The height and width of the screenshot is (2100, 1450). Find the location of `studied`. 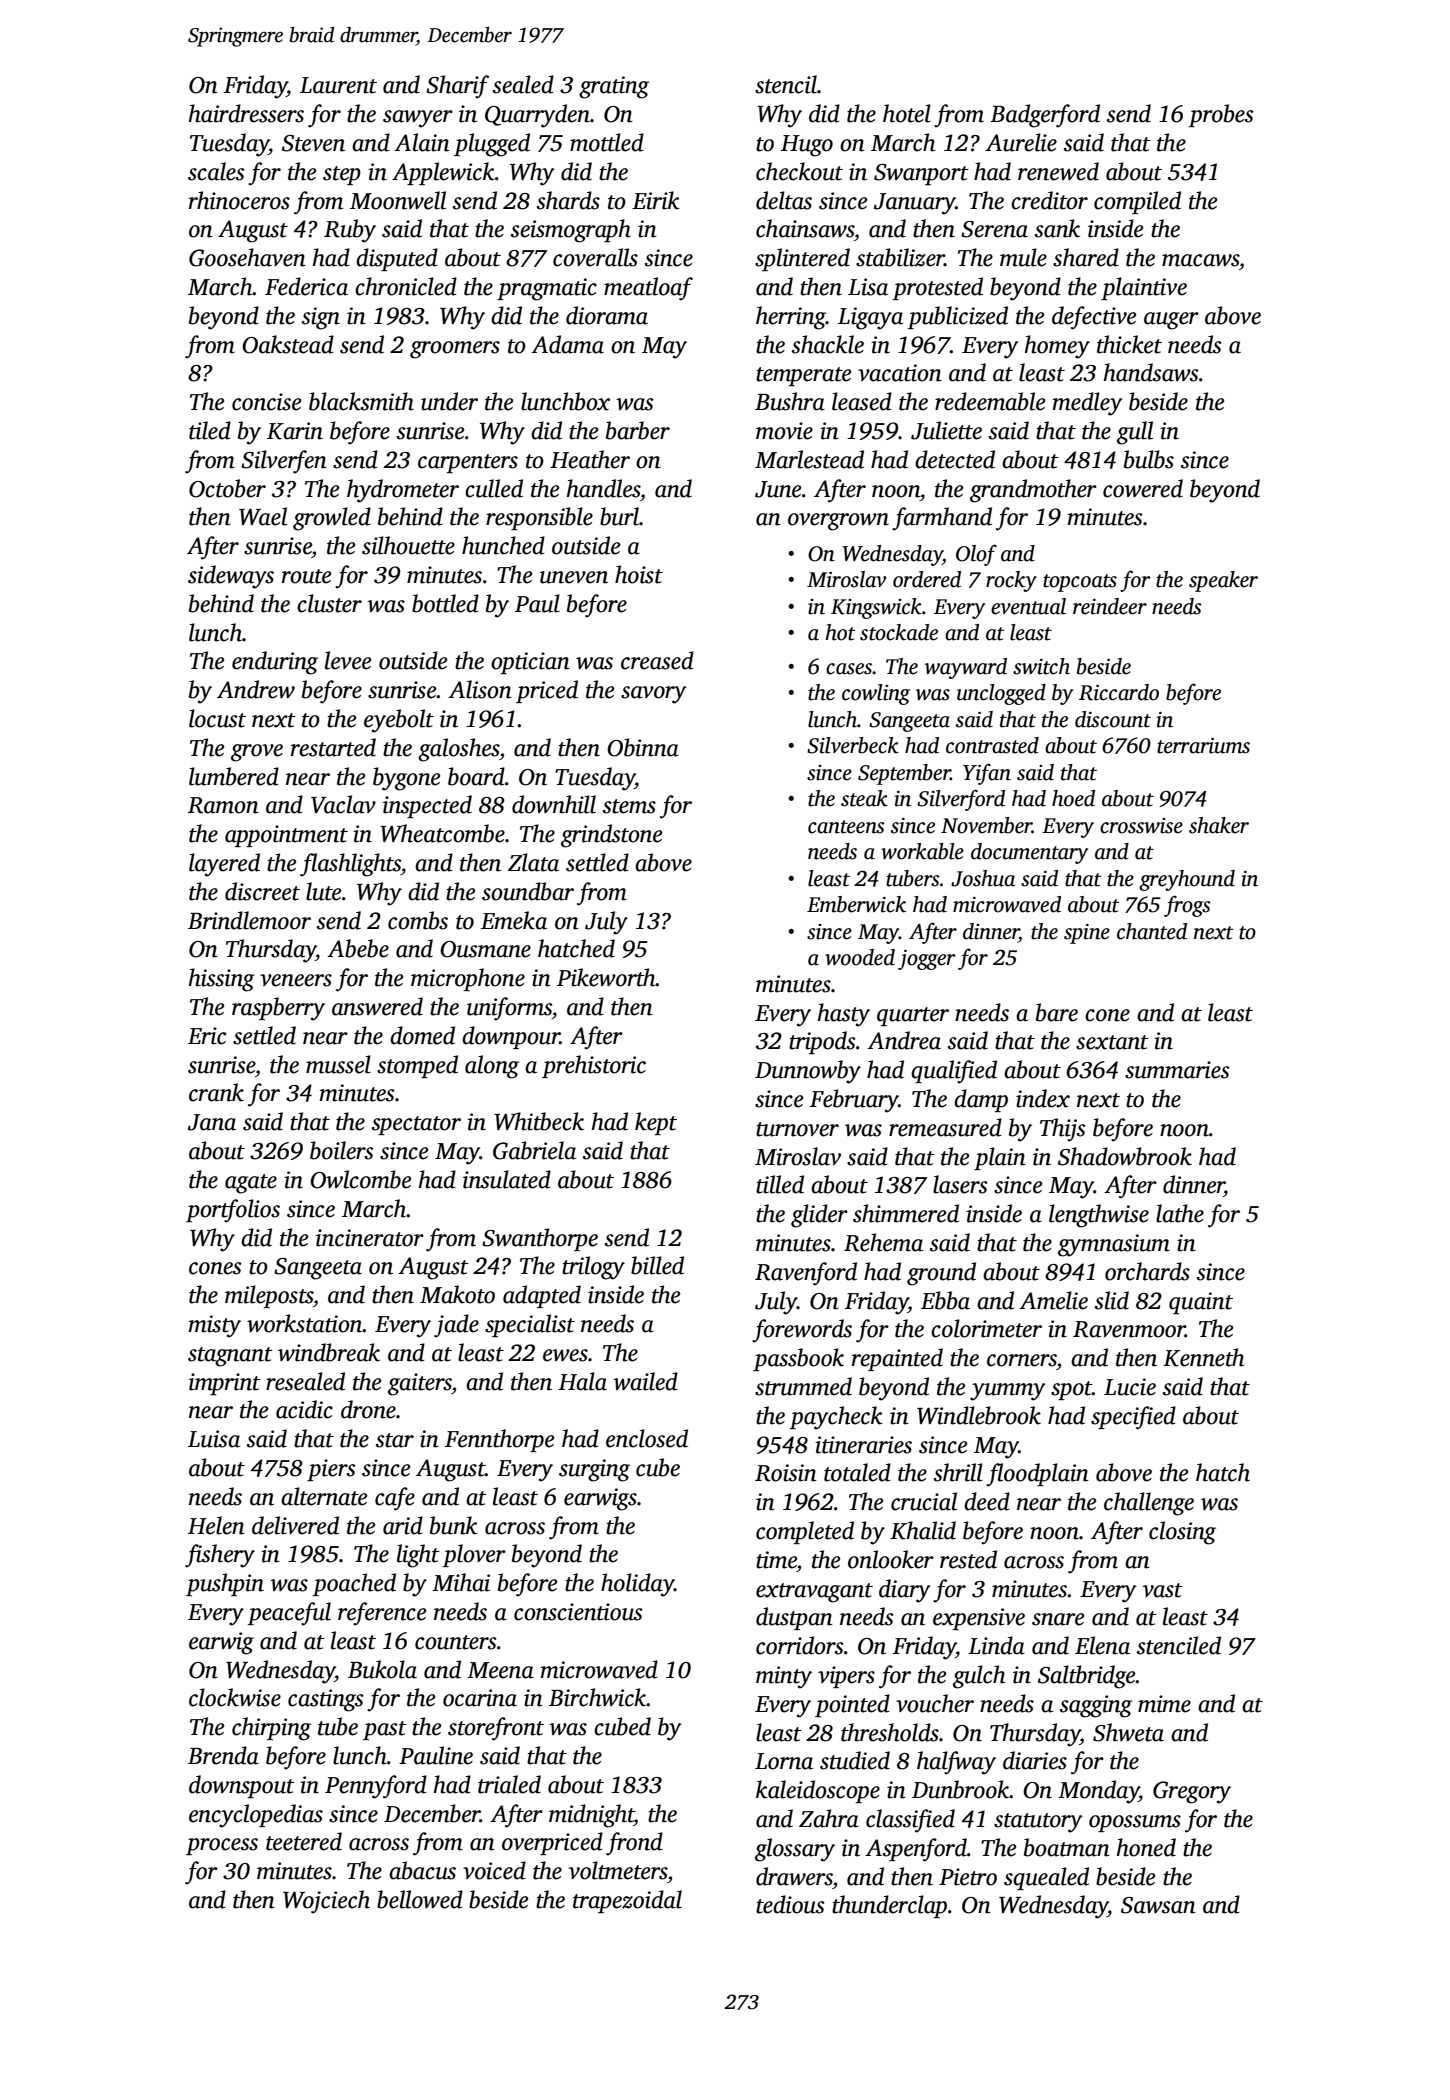

studied is located at coordinates (855, 1760).
